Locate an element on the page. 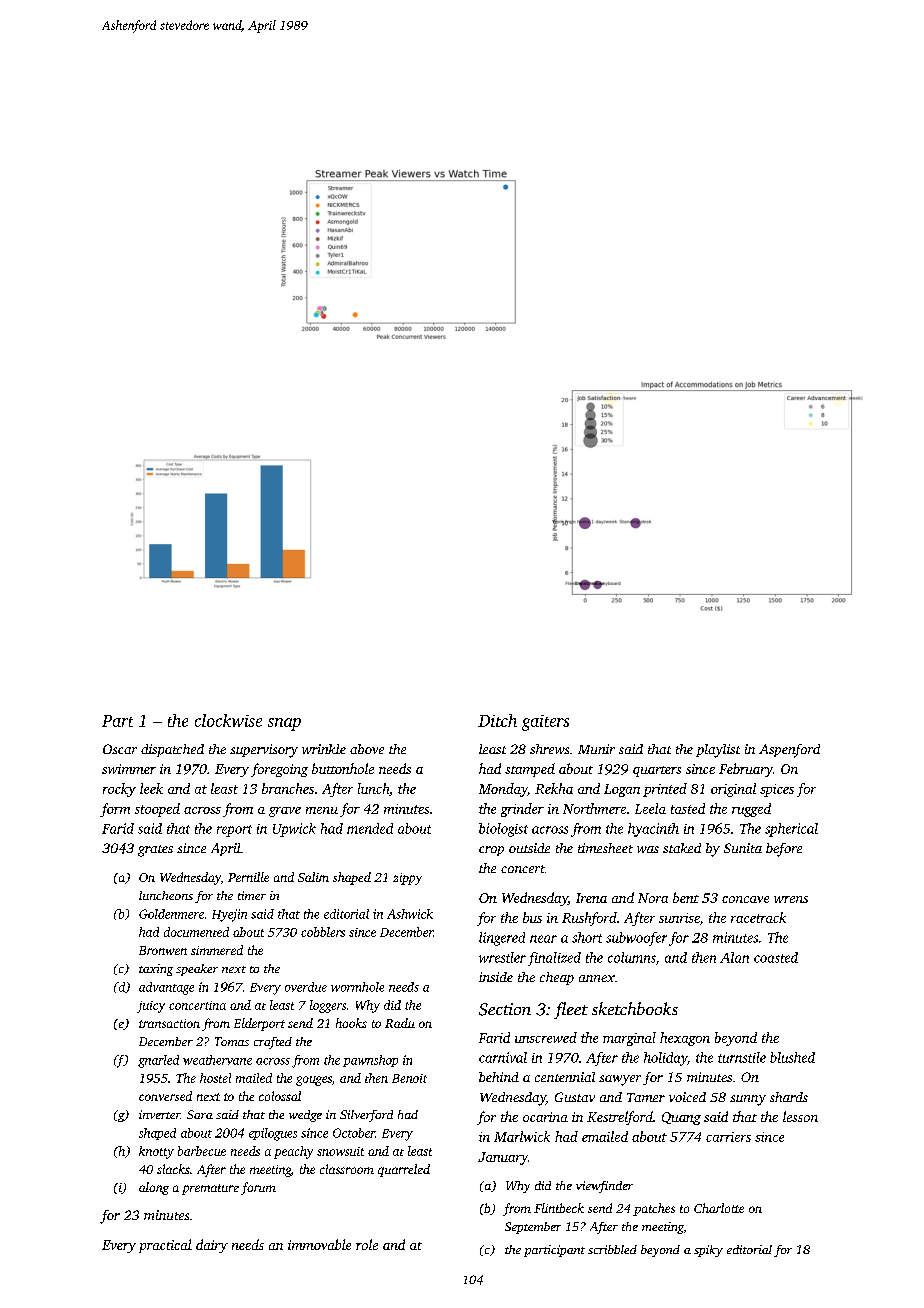  spiky is located at coordinates (708, 1251).
